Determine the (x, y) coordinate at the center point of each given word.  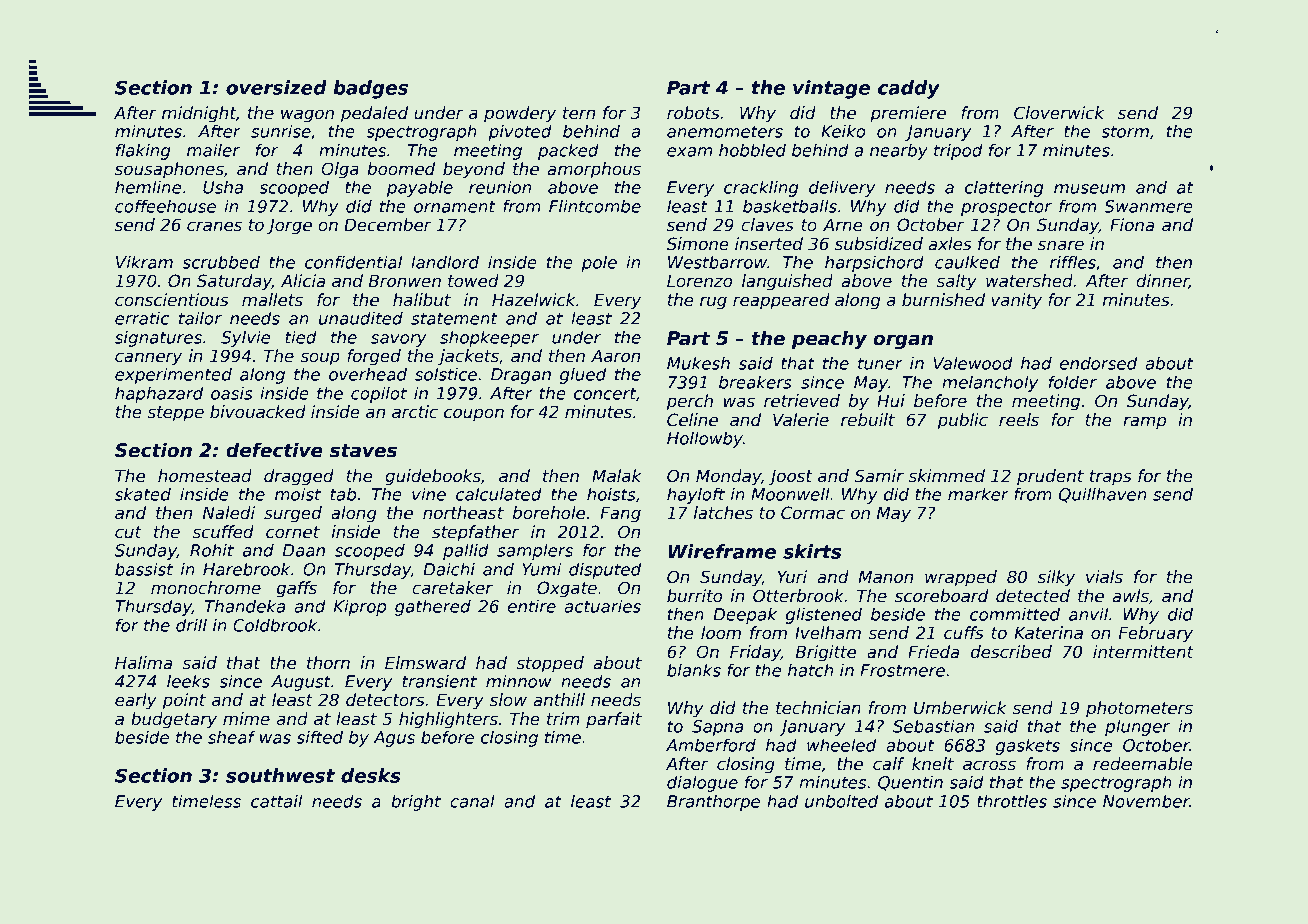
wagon (307, 116)
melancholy (990, 383)
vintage (831, 89)
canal (472, 801)
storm (1125, 132)
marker (978, 494)
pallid (466, 551)
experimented (173, 375)
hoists (611, 494)
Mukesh (698, 363)
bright (416, 802)
